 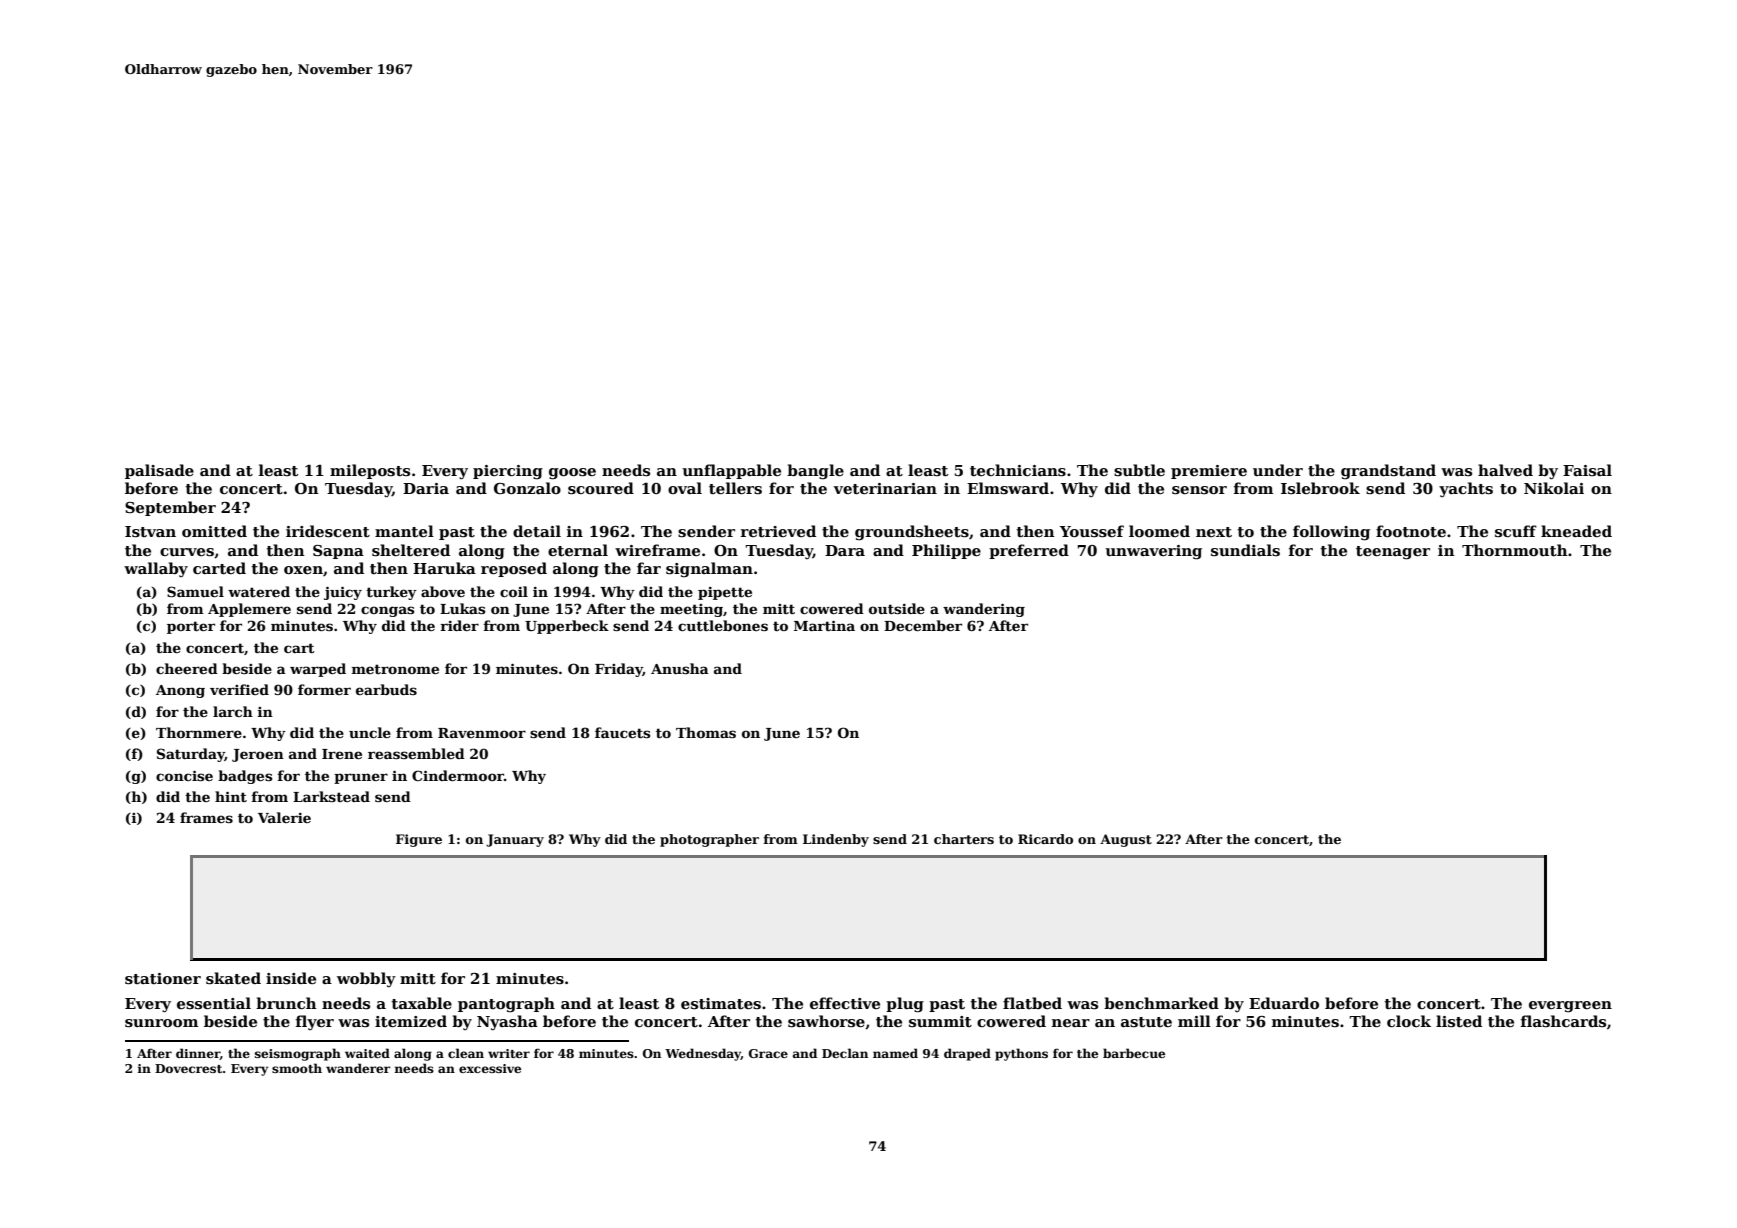 What do you see at coordinates (1515, 550) in the document?
I see `Thornmouth` at bounding box center [1515, 550].
